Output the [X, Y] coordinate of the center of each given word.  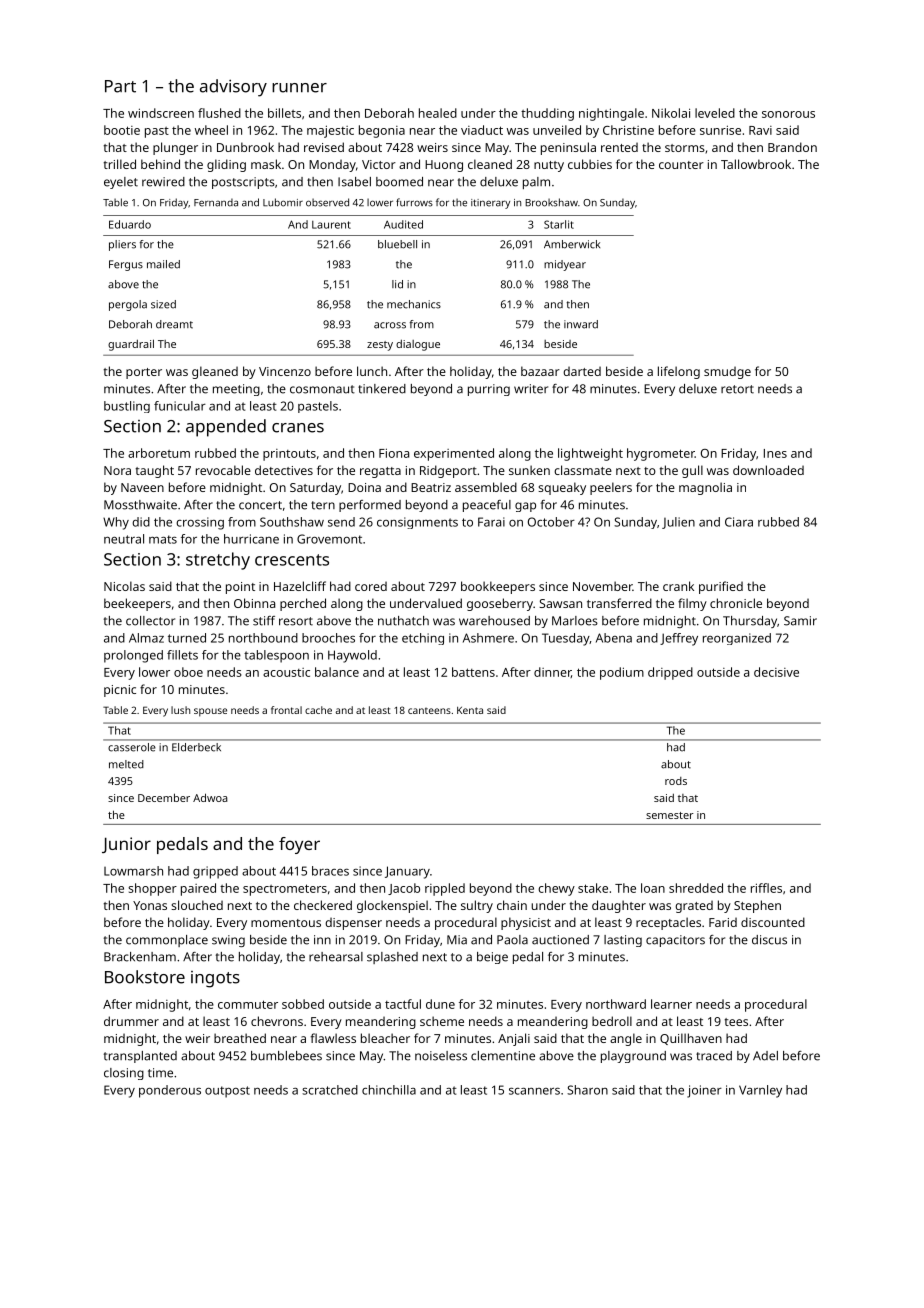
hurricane [251, 539]
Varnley [760, 1091]
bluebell [397, 244]
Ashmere [488, 638]
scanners [534, 1091]
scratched [330, 1090]
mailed [163, 264]
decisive [776, 672]
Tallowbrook [756, 164]
